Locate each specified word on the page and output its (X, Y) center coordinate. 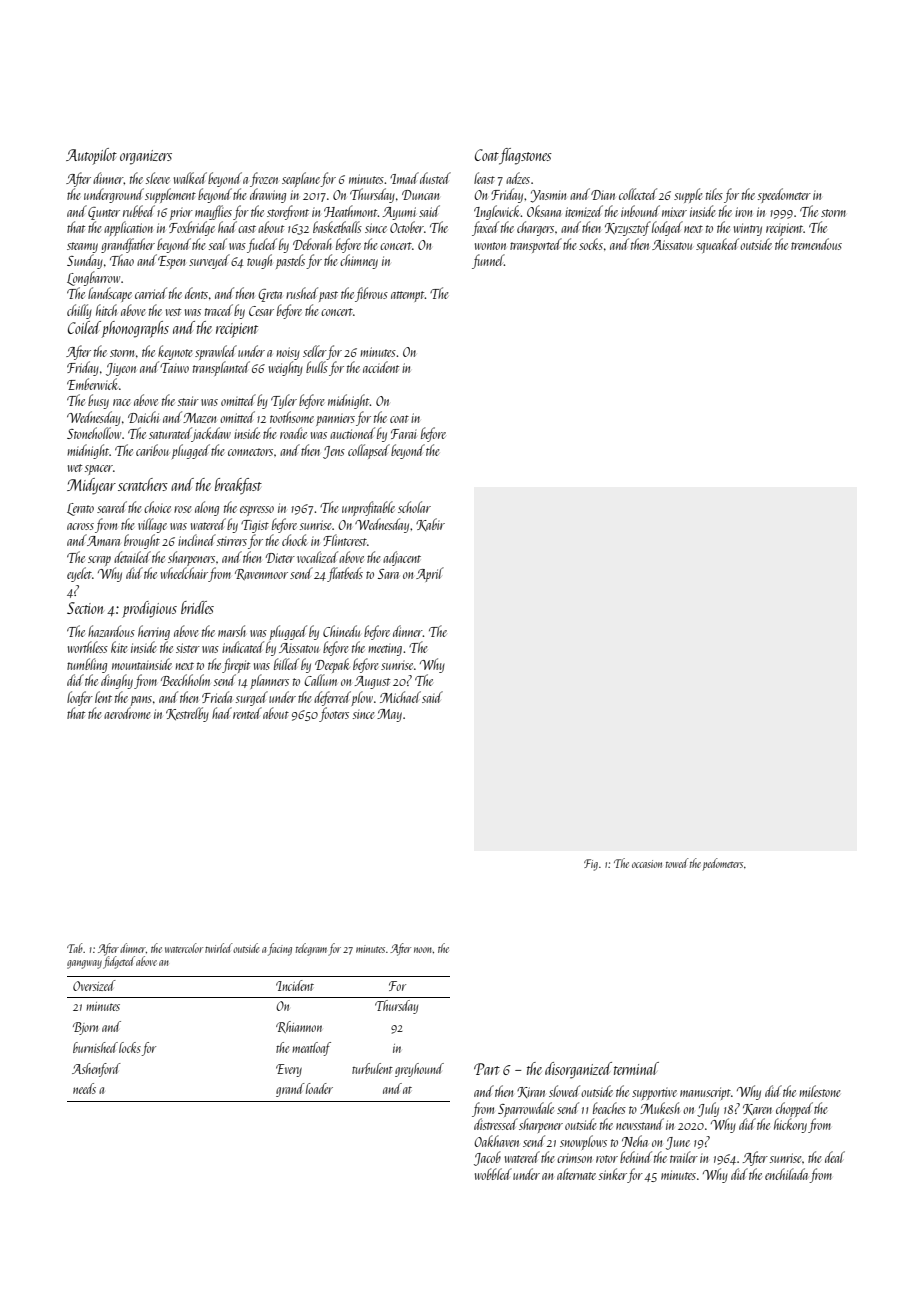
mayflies (213, 212)
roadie (293, 433)
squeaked (717, 245)
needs (84, 1088)
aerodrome (127, 713)
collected (638, 194)
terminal (636, 1068)
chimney (359, 261)
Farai (403, 434)
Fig (591, 865)
